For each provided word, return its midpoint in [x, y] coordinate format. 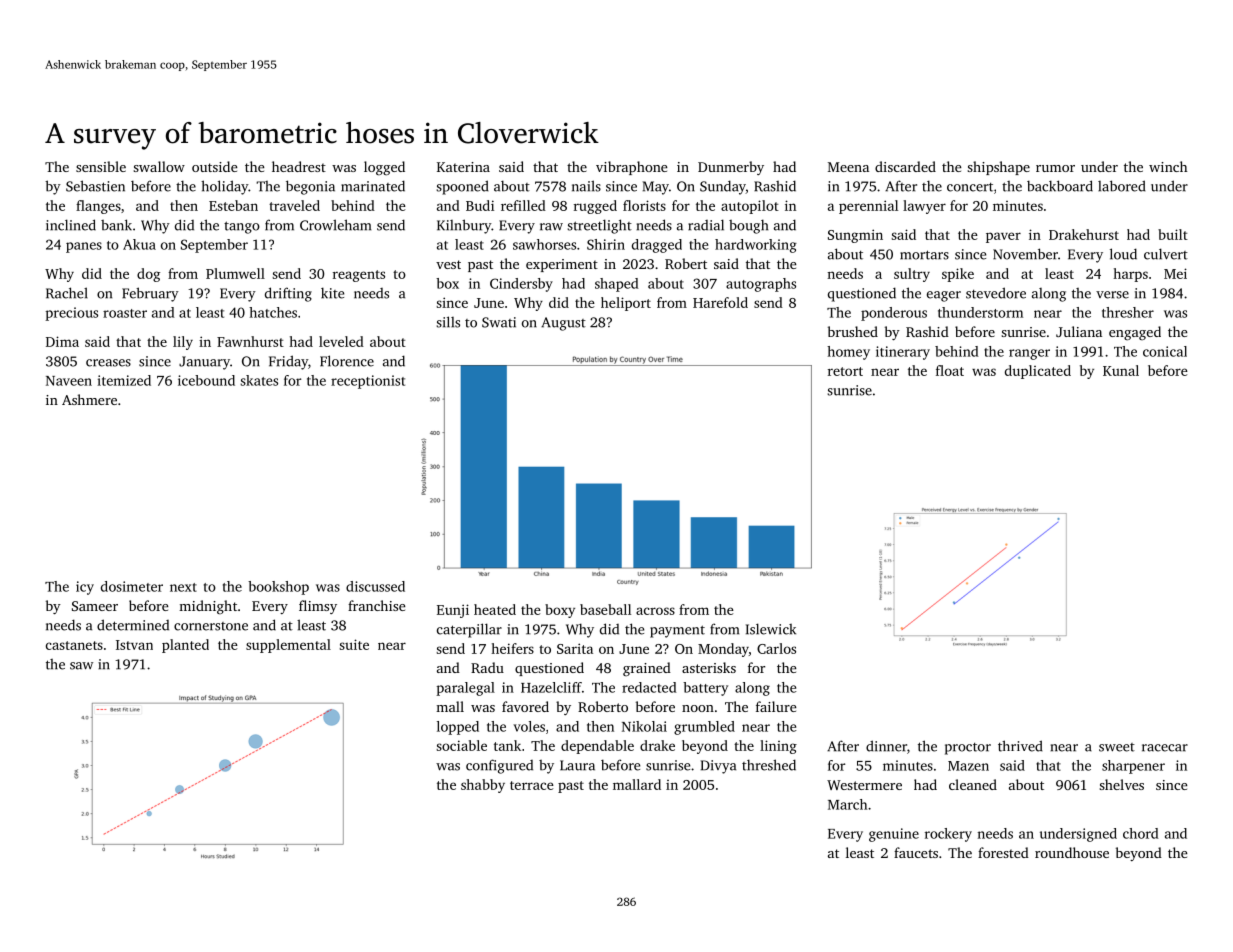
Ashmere [89, 399]
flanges [98, 207]
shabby [483, 786]
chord [1141, 833]
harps [1130, 275]
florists [644, 205]
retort [845, 371]
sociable [461, 745]
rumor [1055, 168]
